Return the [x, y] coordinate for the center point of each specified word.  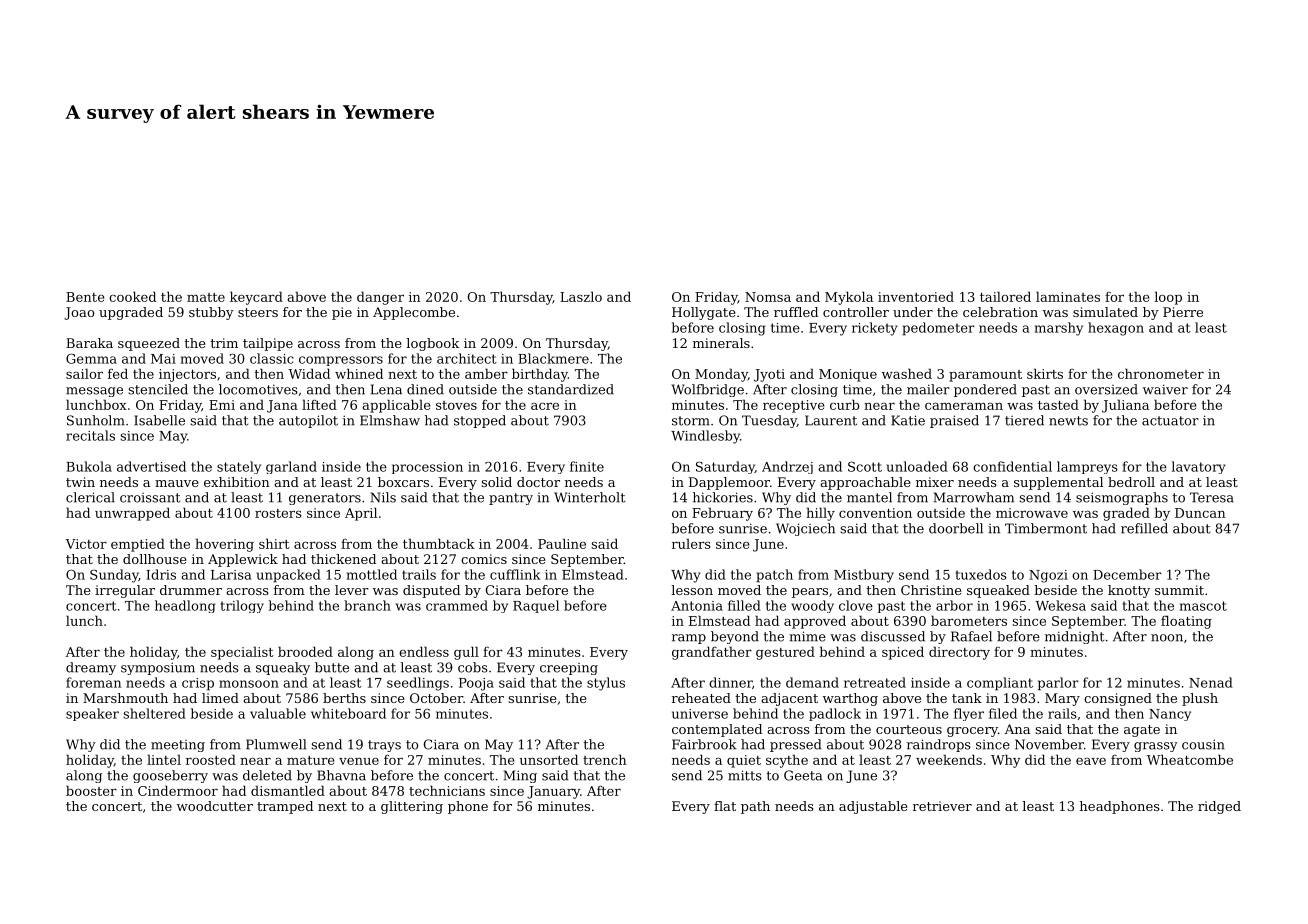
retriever [942, 806]
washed [907, 373]
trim [224, 343]
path [755, 807]
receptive [794, 406]
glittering [412, 807]
